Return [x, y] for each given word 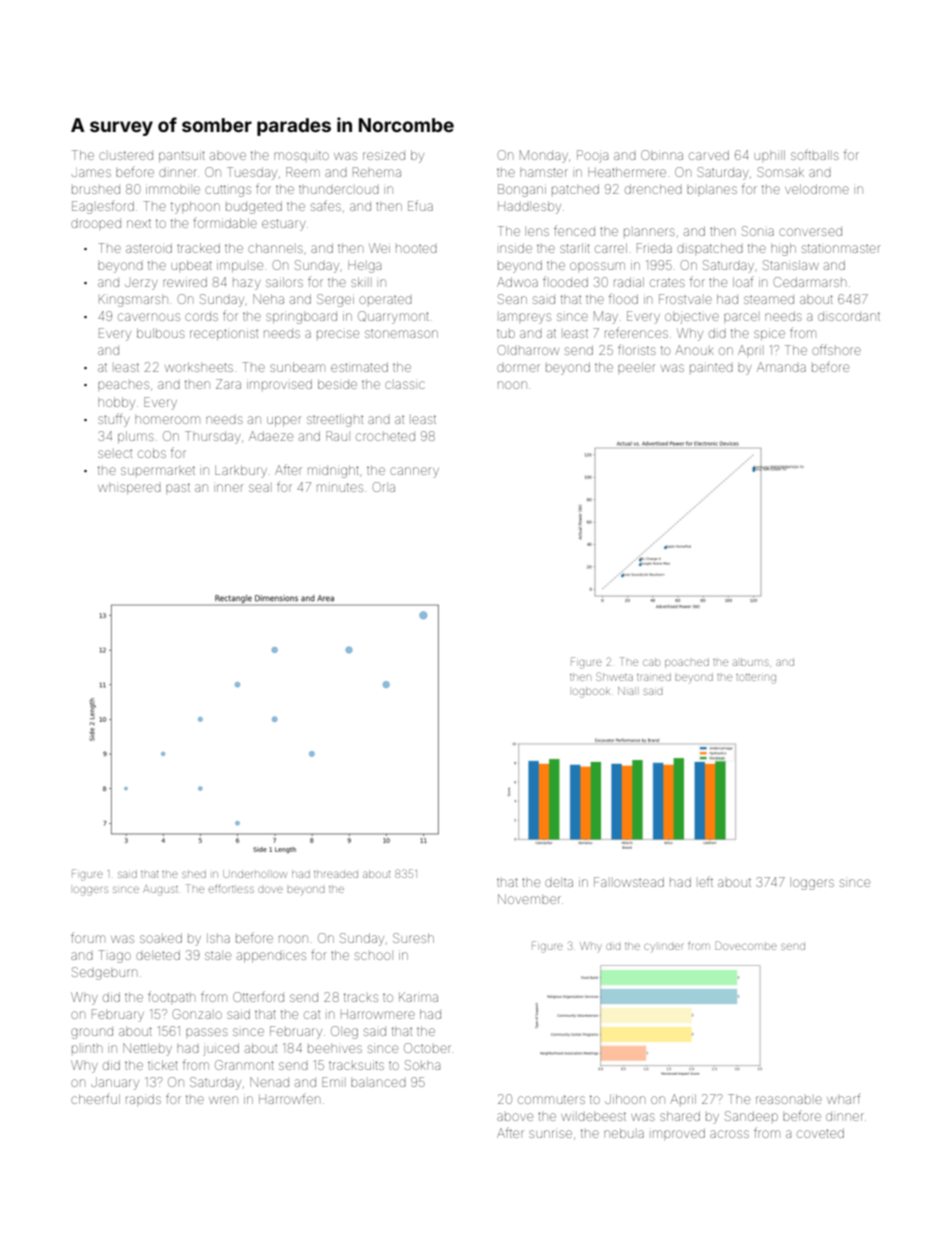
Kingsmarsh [133, 300]
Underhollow [255, 874]
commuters [551, 1099]
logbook [591, 692]
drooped [96, 223]
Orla [384, 487]
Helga [364, 267]
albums [751, 662]
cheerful [95, 1099]
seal [259, 488]
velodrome [817, 189]
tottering [756, 679]
